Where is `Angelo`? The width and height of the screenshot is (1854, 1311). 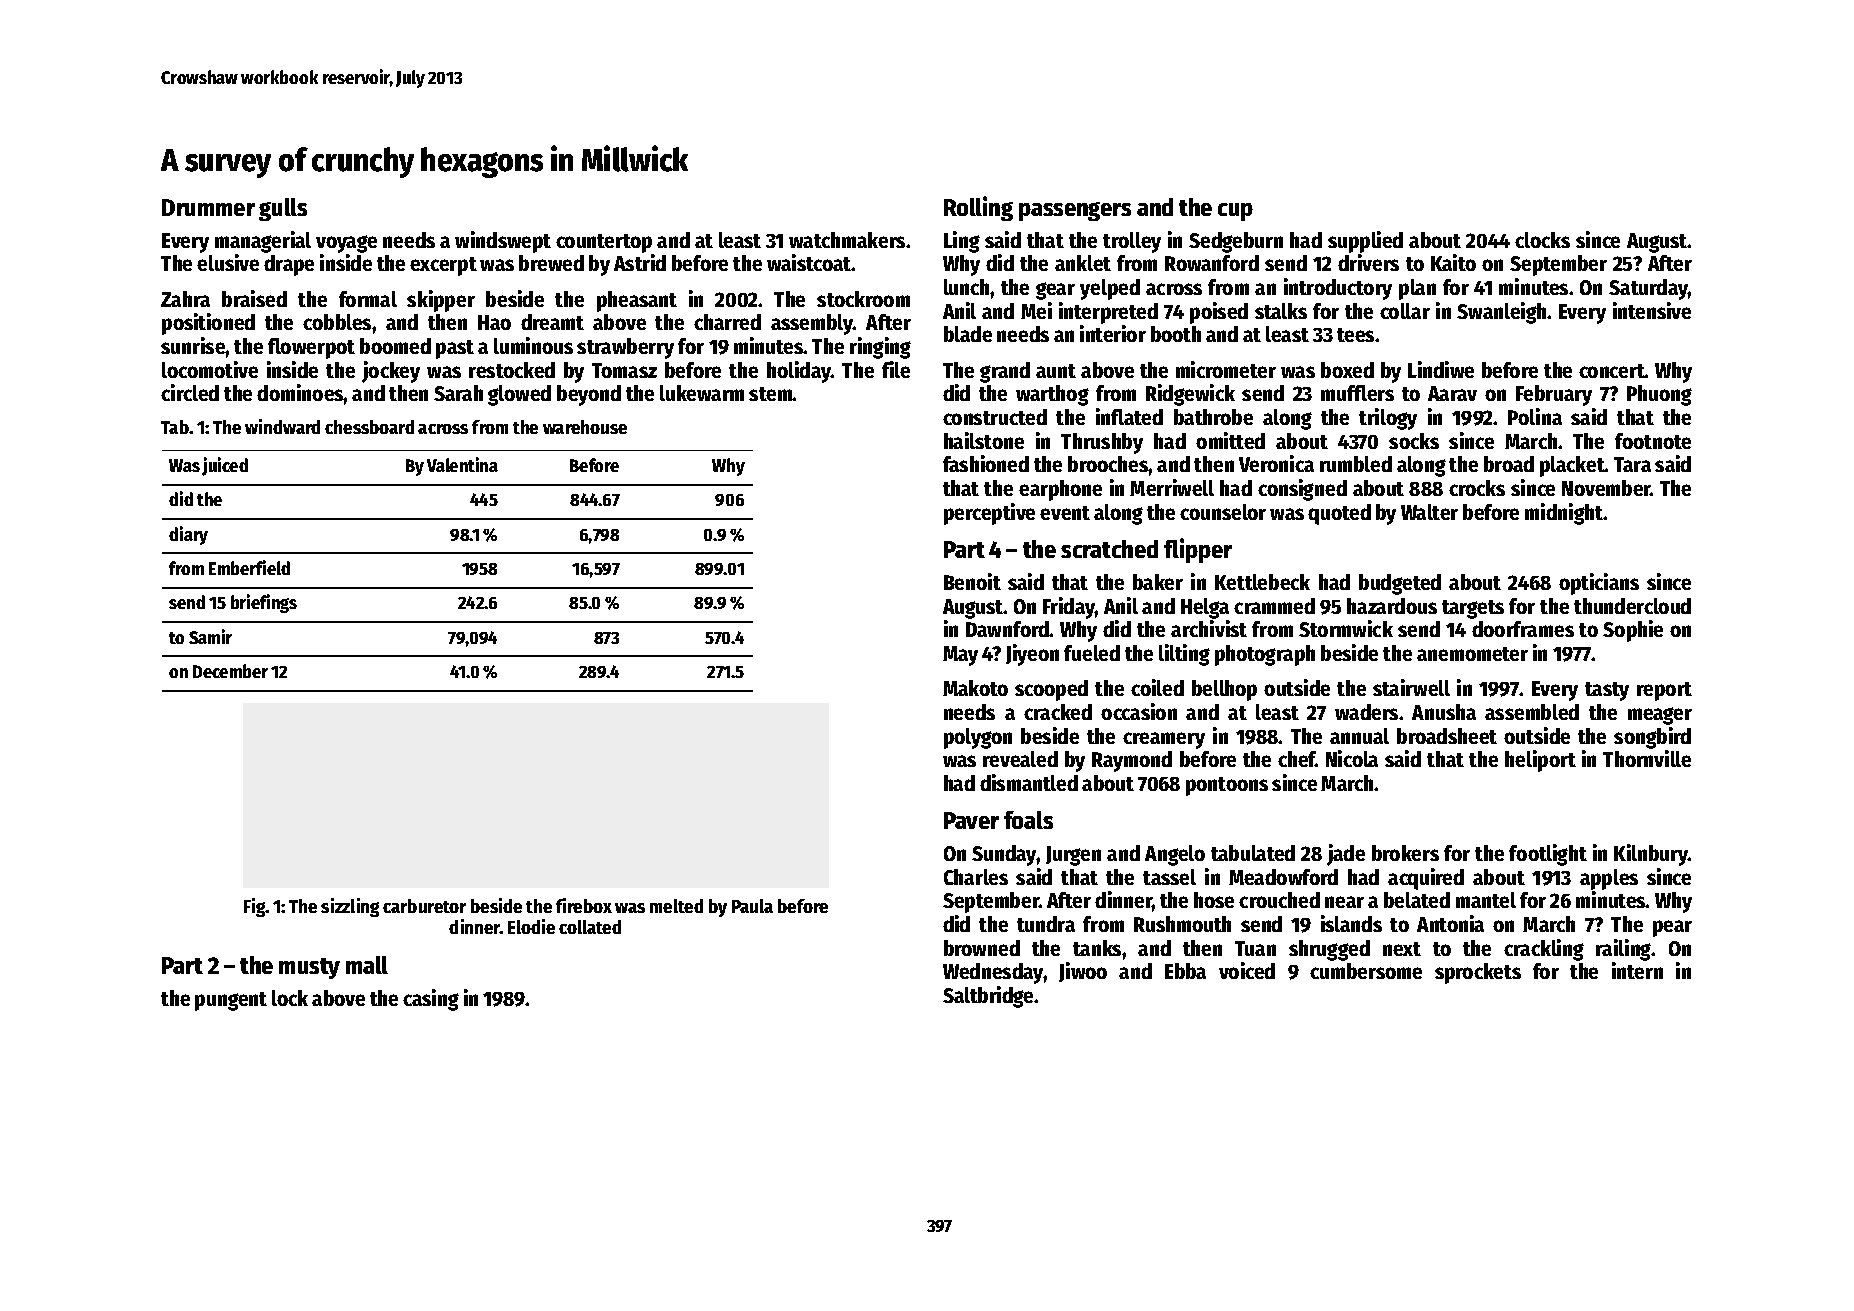 Angelo is located at coordinates (1175, 855).
